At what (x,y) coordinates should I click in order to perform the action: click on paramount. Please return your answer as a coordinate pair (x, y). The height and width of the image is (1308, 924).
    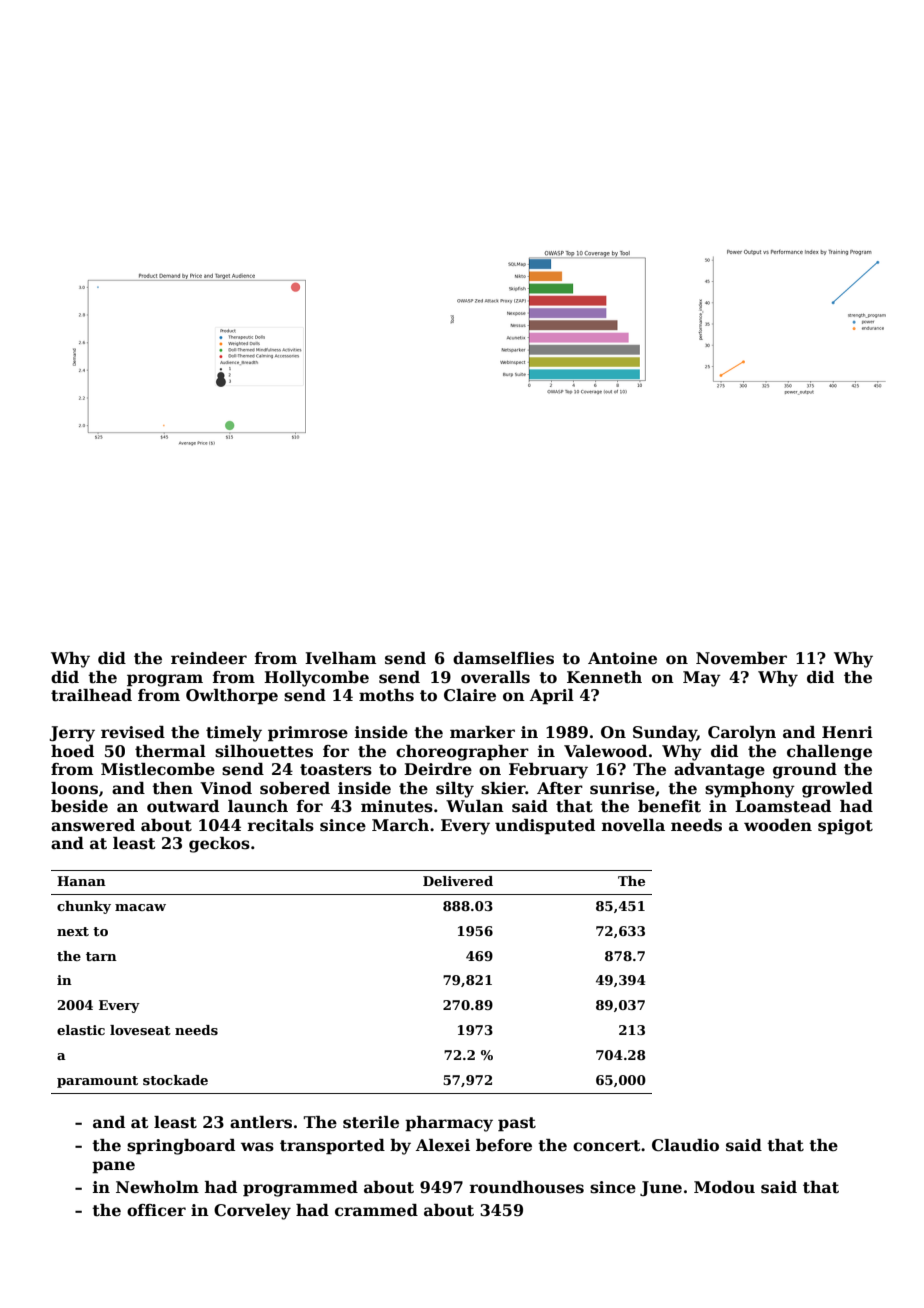
    Looking at the image, I should click on (97, 1082).
